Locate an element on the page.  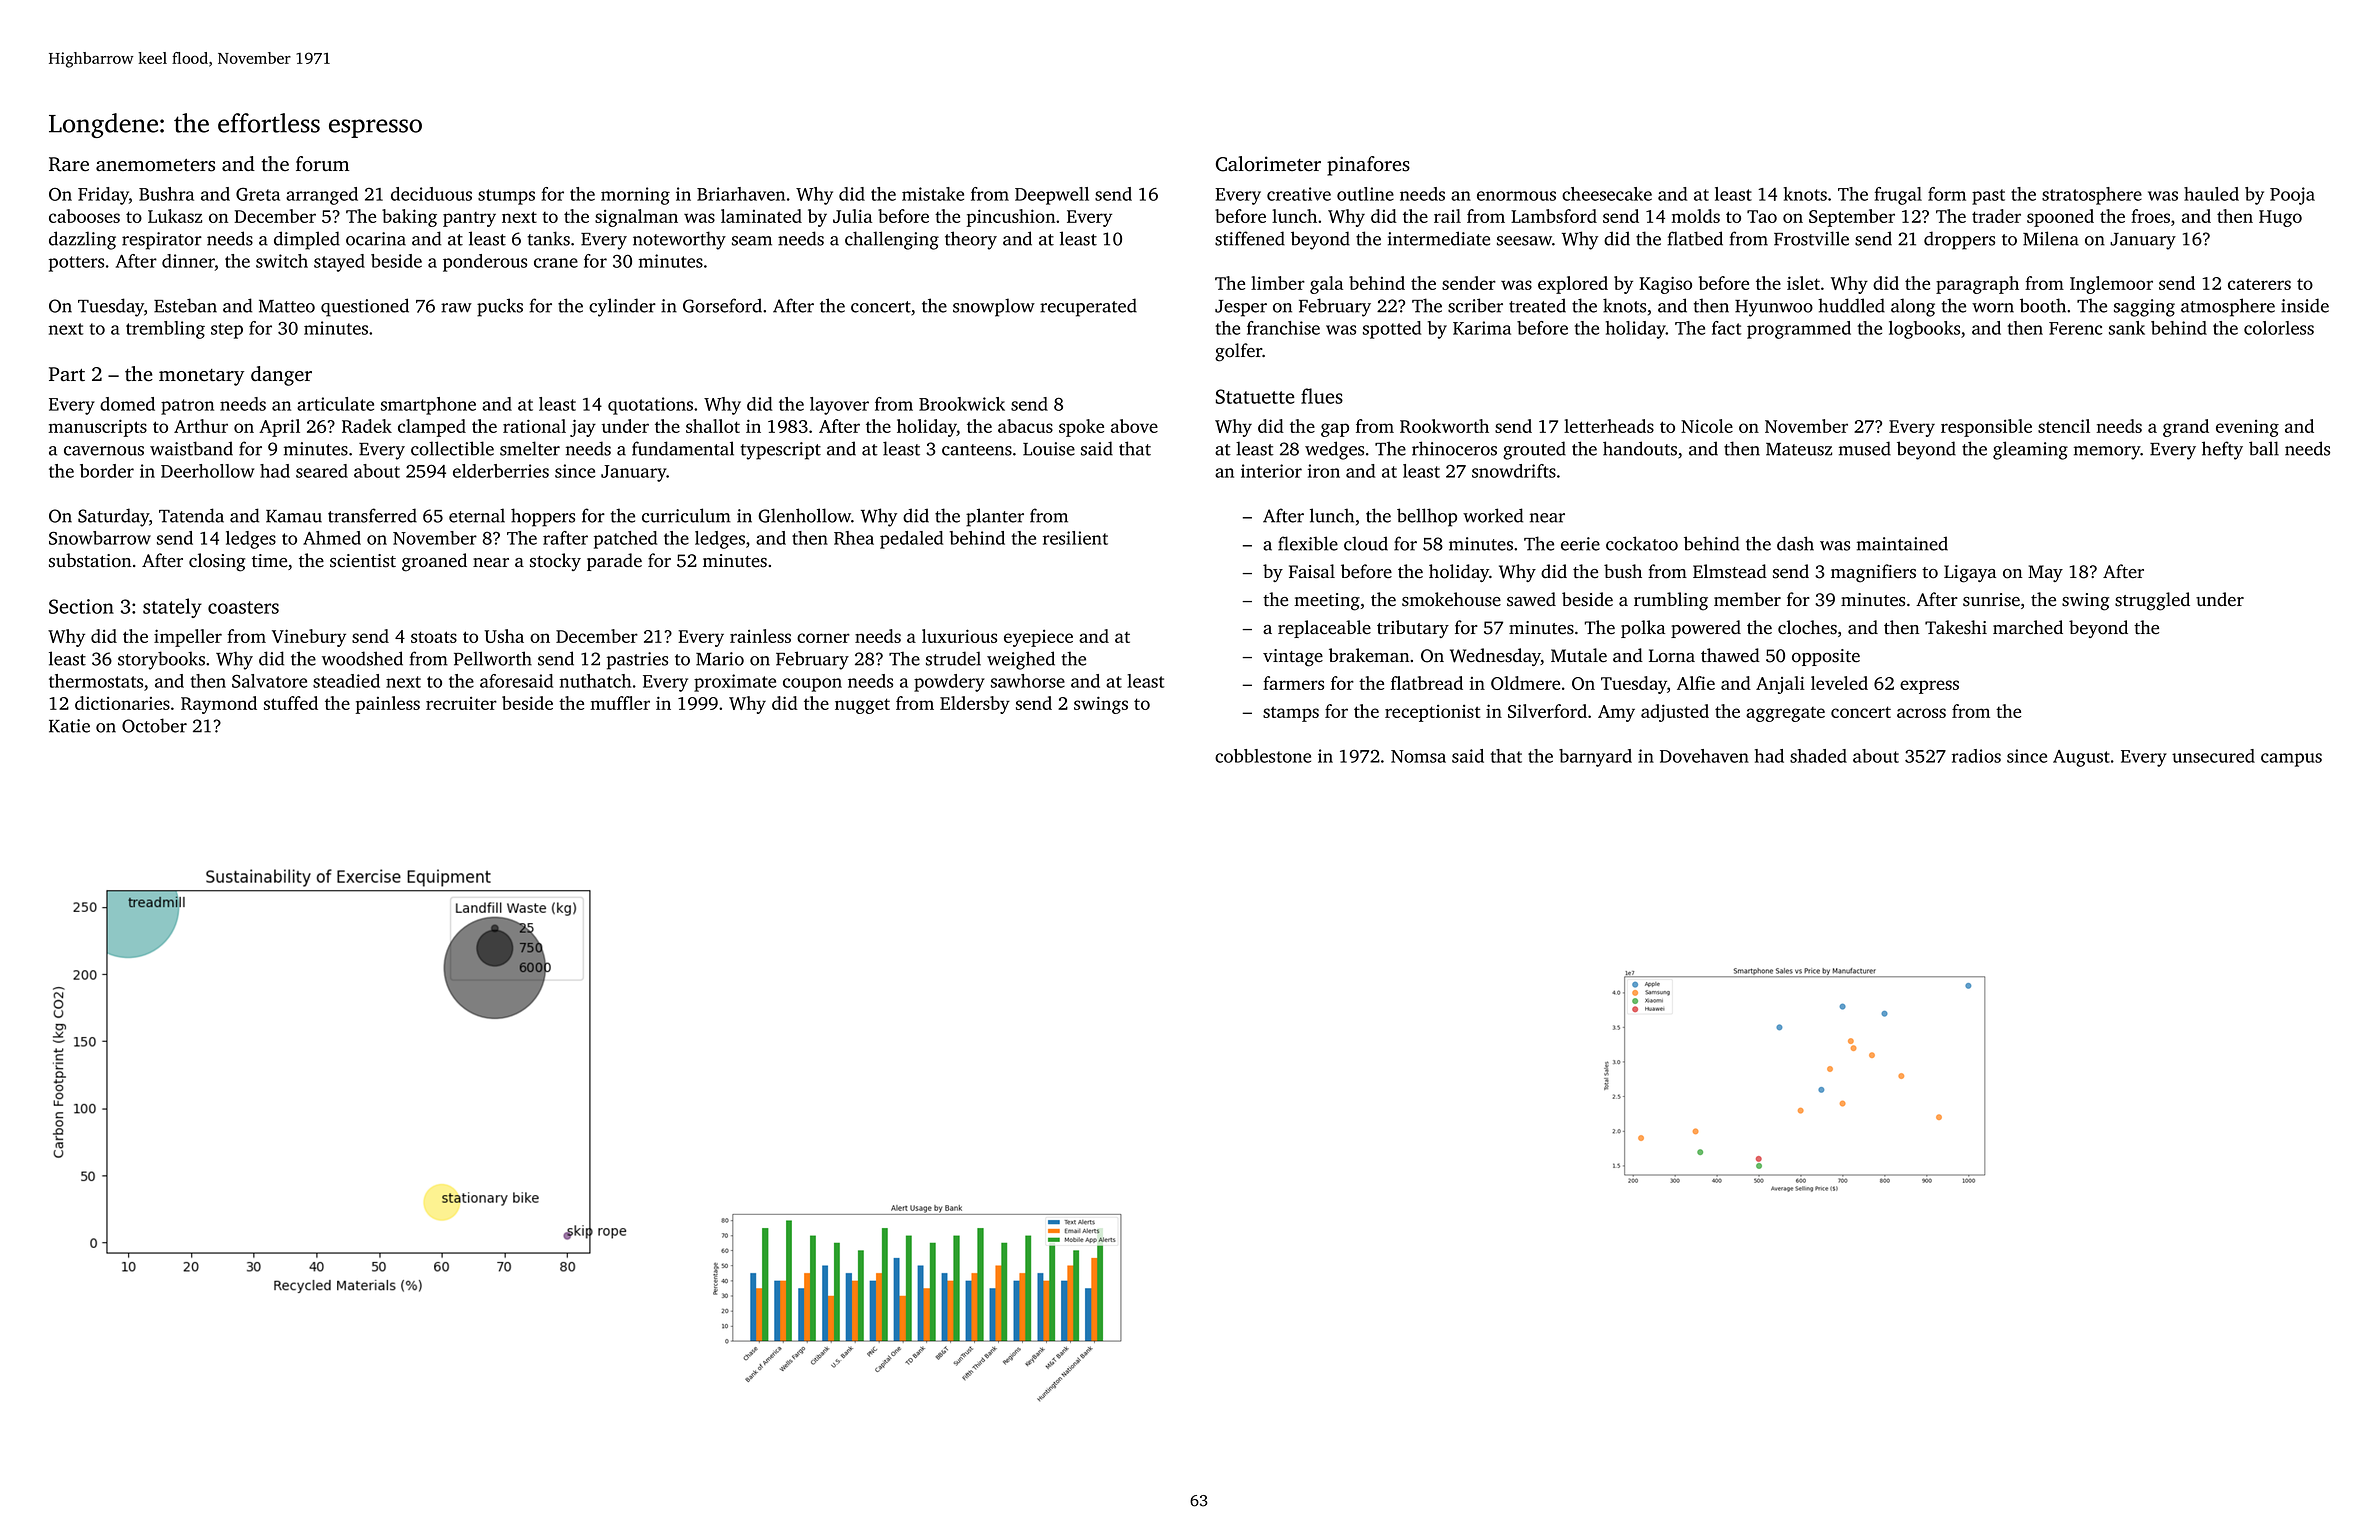
express is located at coordinates (1929, 687).
